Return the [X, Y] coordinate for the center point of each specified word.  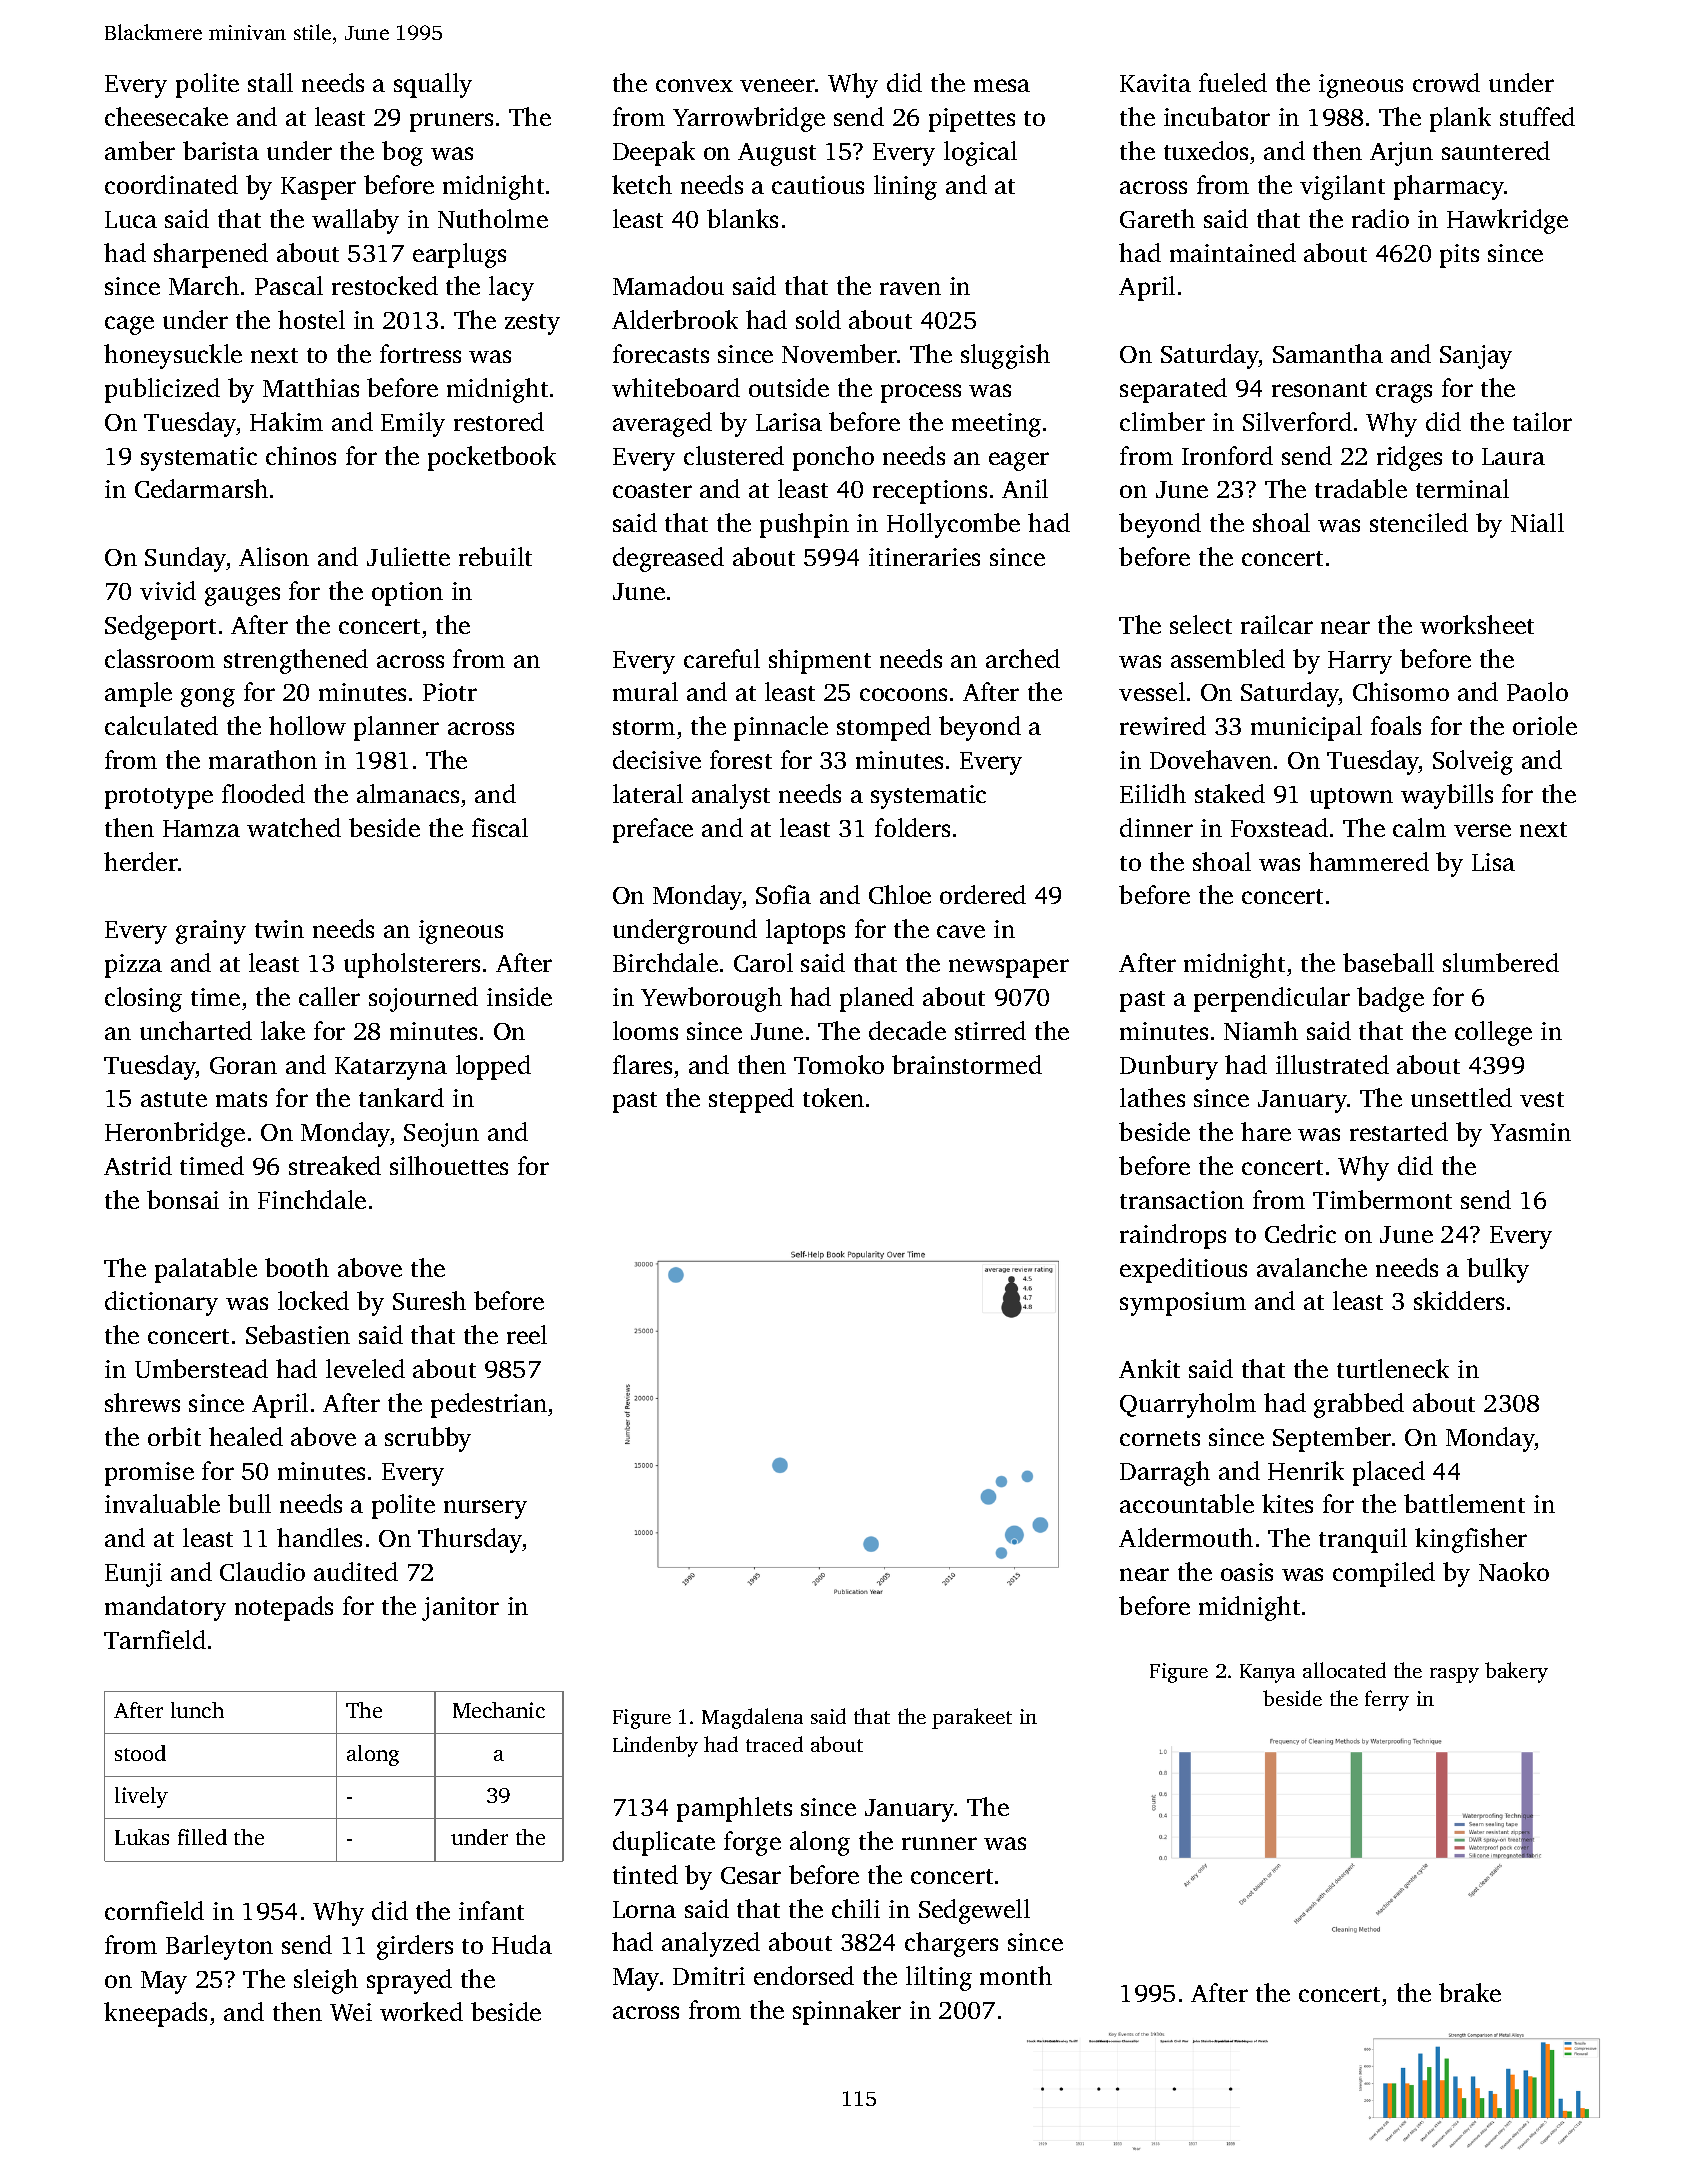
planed [877, 999]
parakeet [972, 1718]
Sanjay [1476, 357]
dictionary [161, 1303]
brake [1470, 1992]
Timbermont [1382, 1199]
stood [140, 1753]
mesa [1002, 85]
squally [433, 85]
